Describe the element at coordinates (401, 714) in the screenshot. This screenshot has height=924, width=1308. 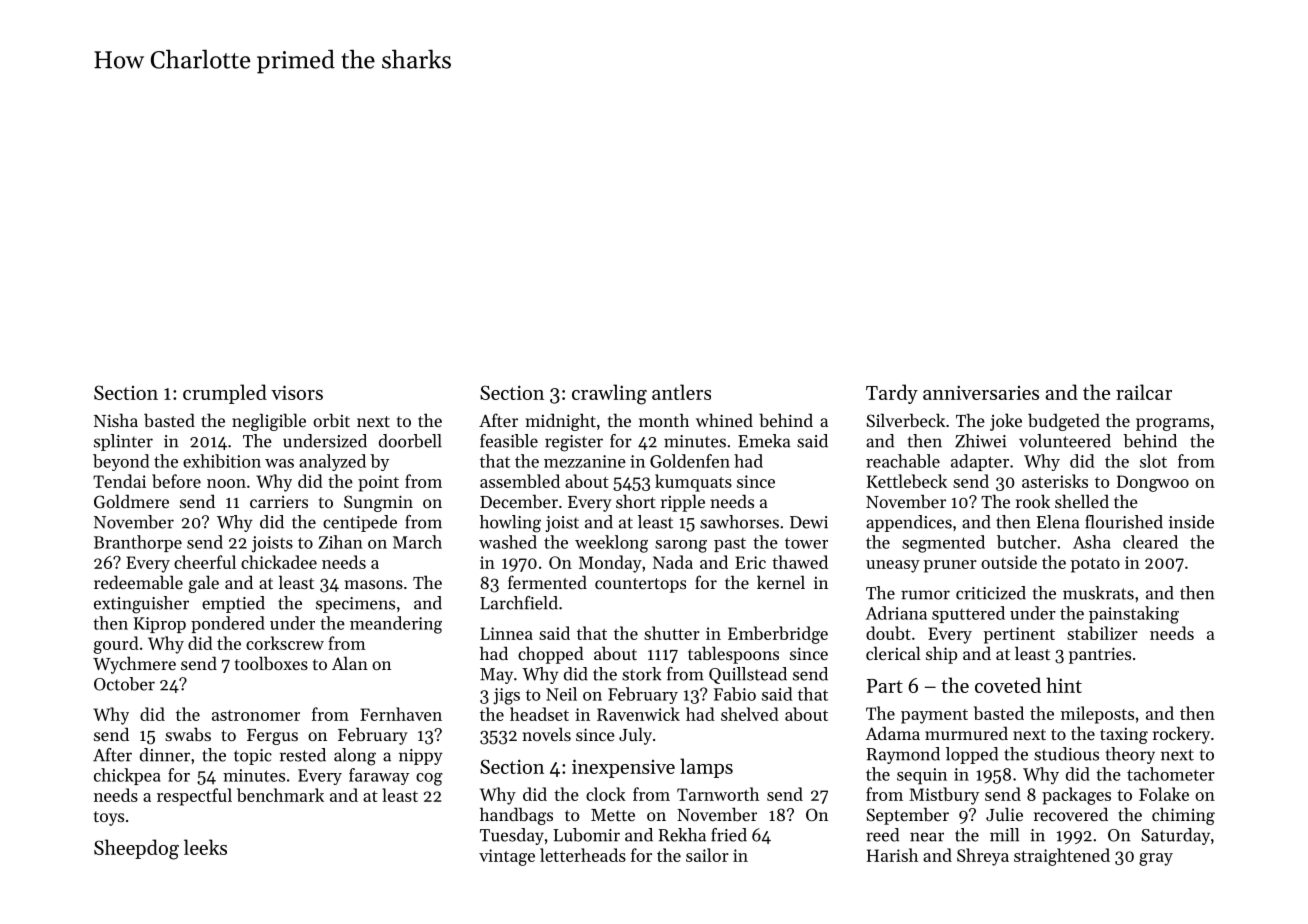
I see `Fernhaven` at that location.
